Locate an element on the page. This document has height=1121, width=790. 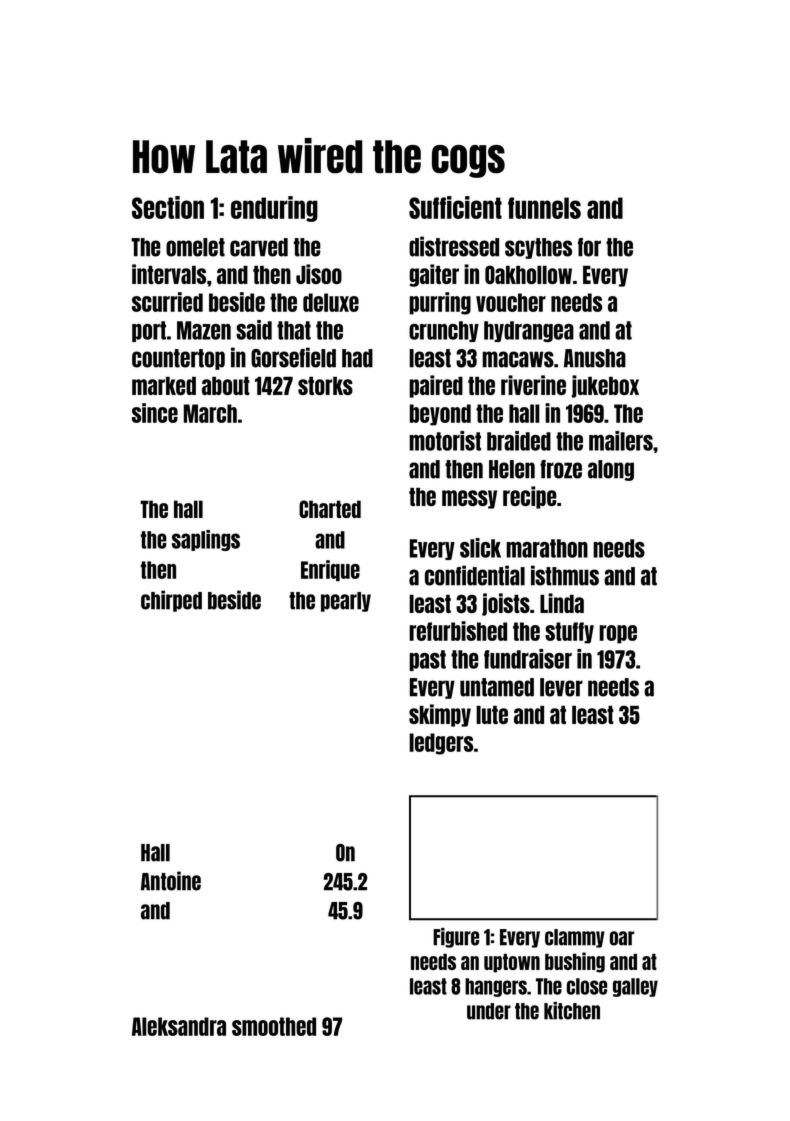
Sufficient is located at coordinates (455, 207).
